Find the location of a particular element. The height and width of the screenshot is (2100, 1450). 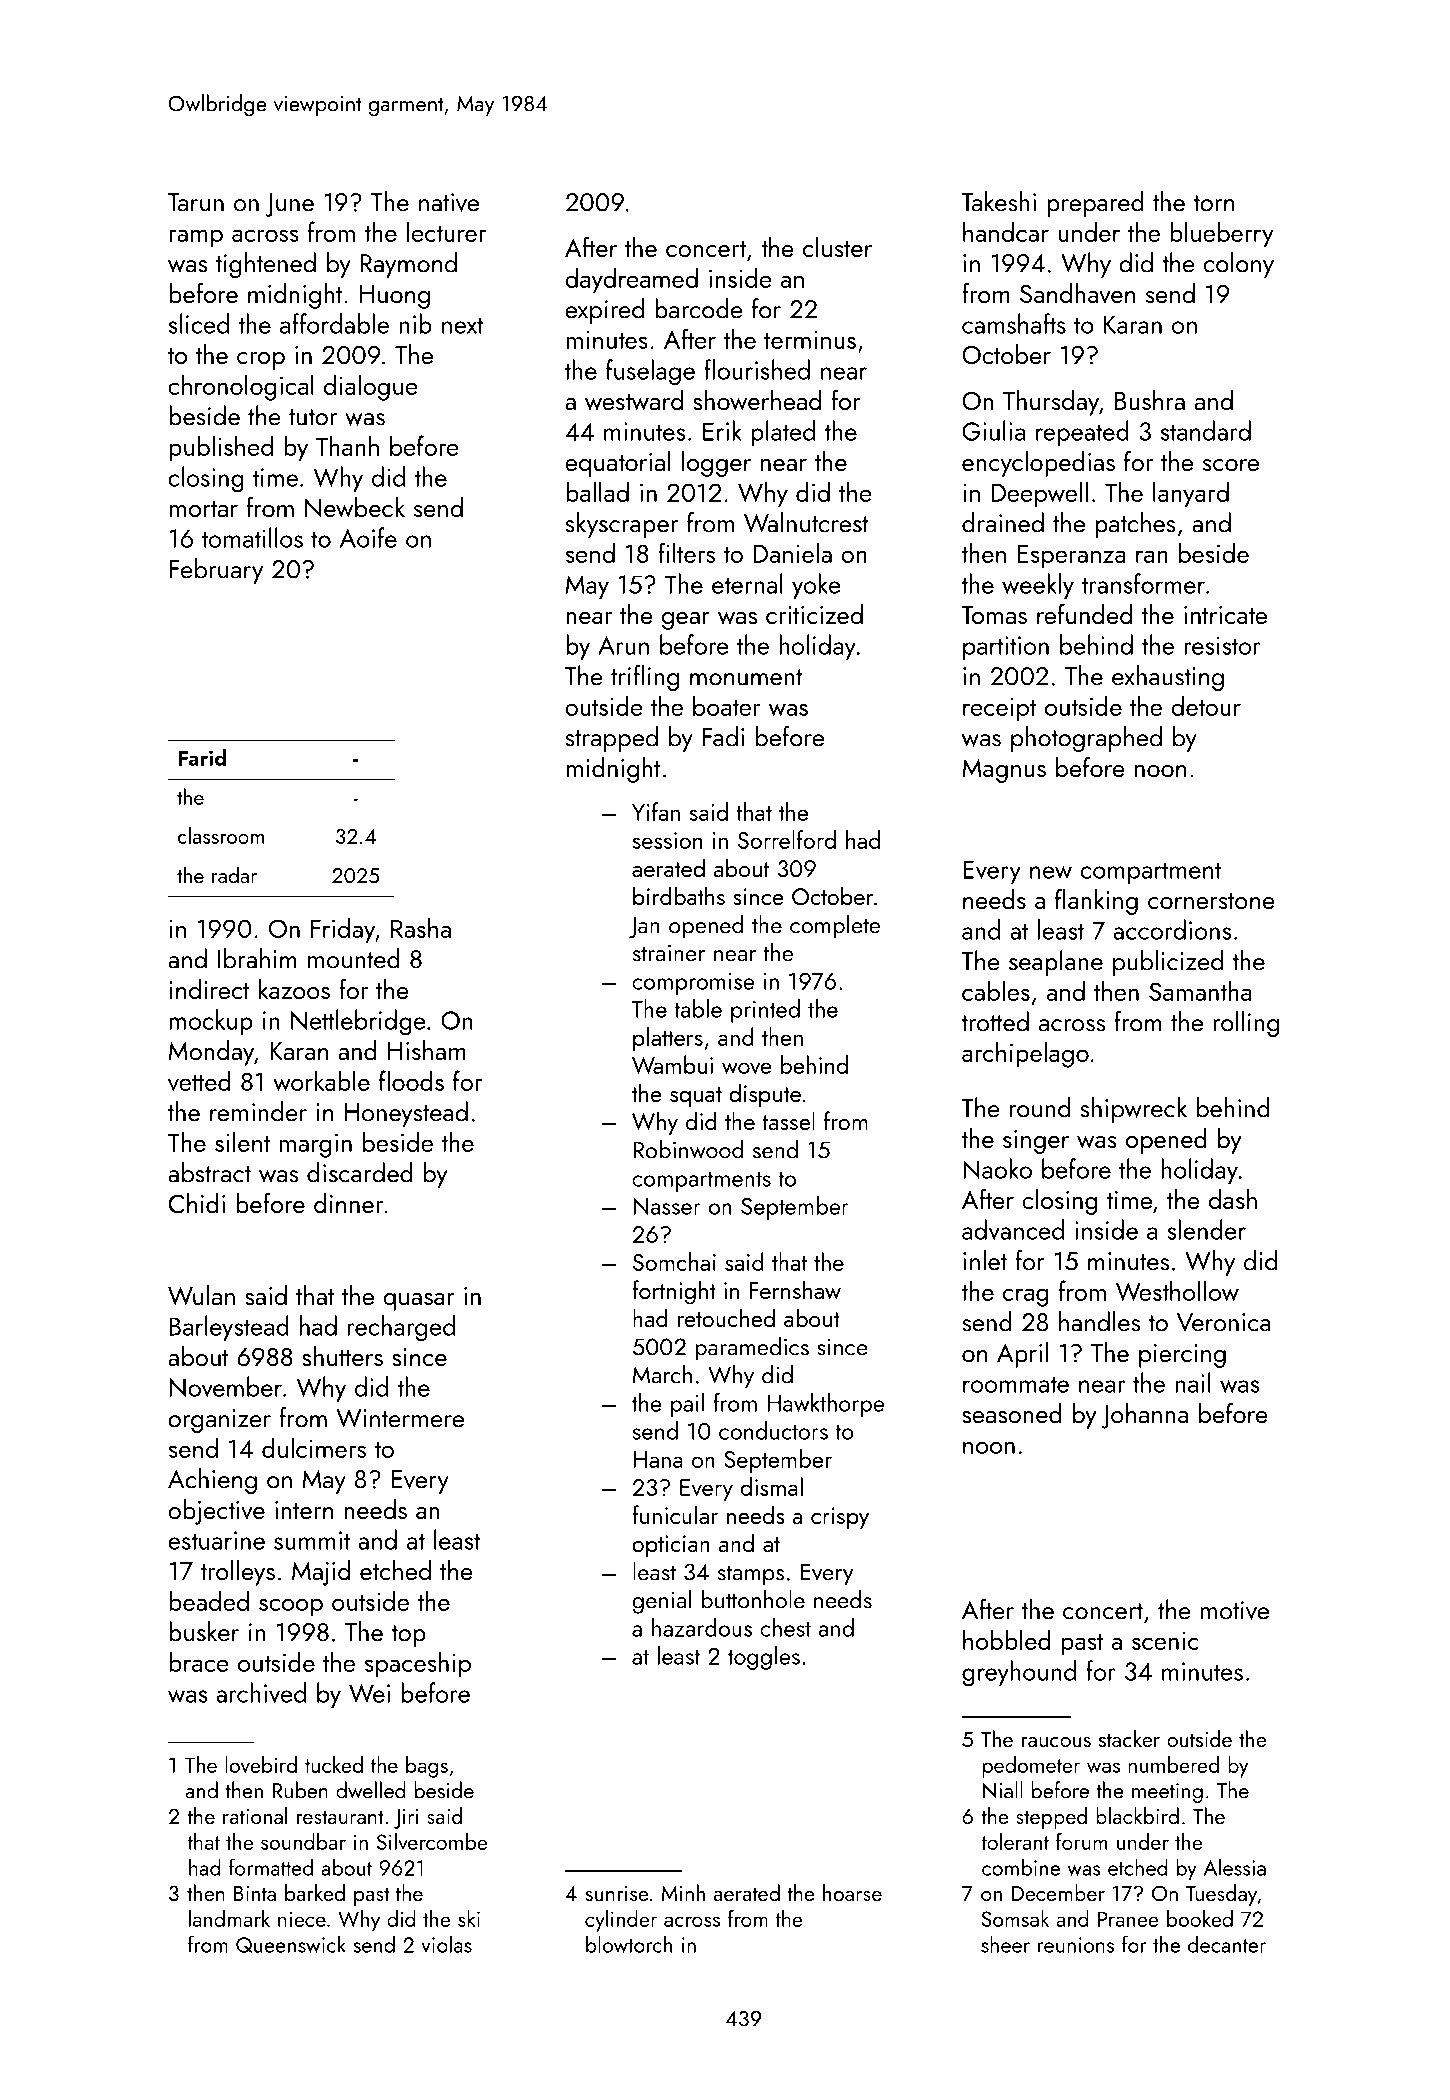

prepared is located at coordinates (1095, 204).
